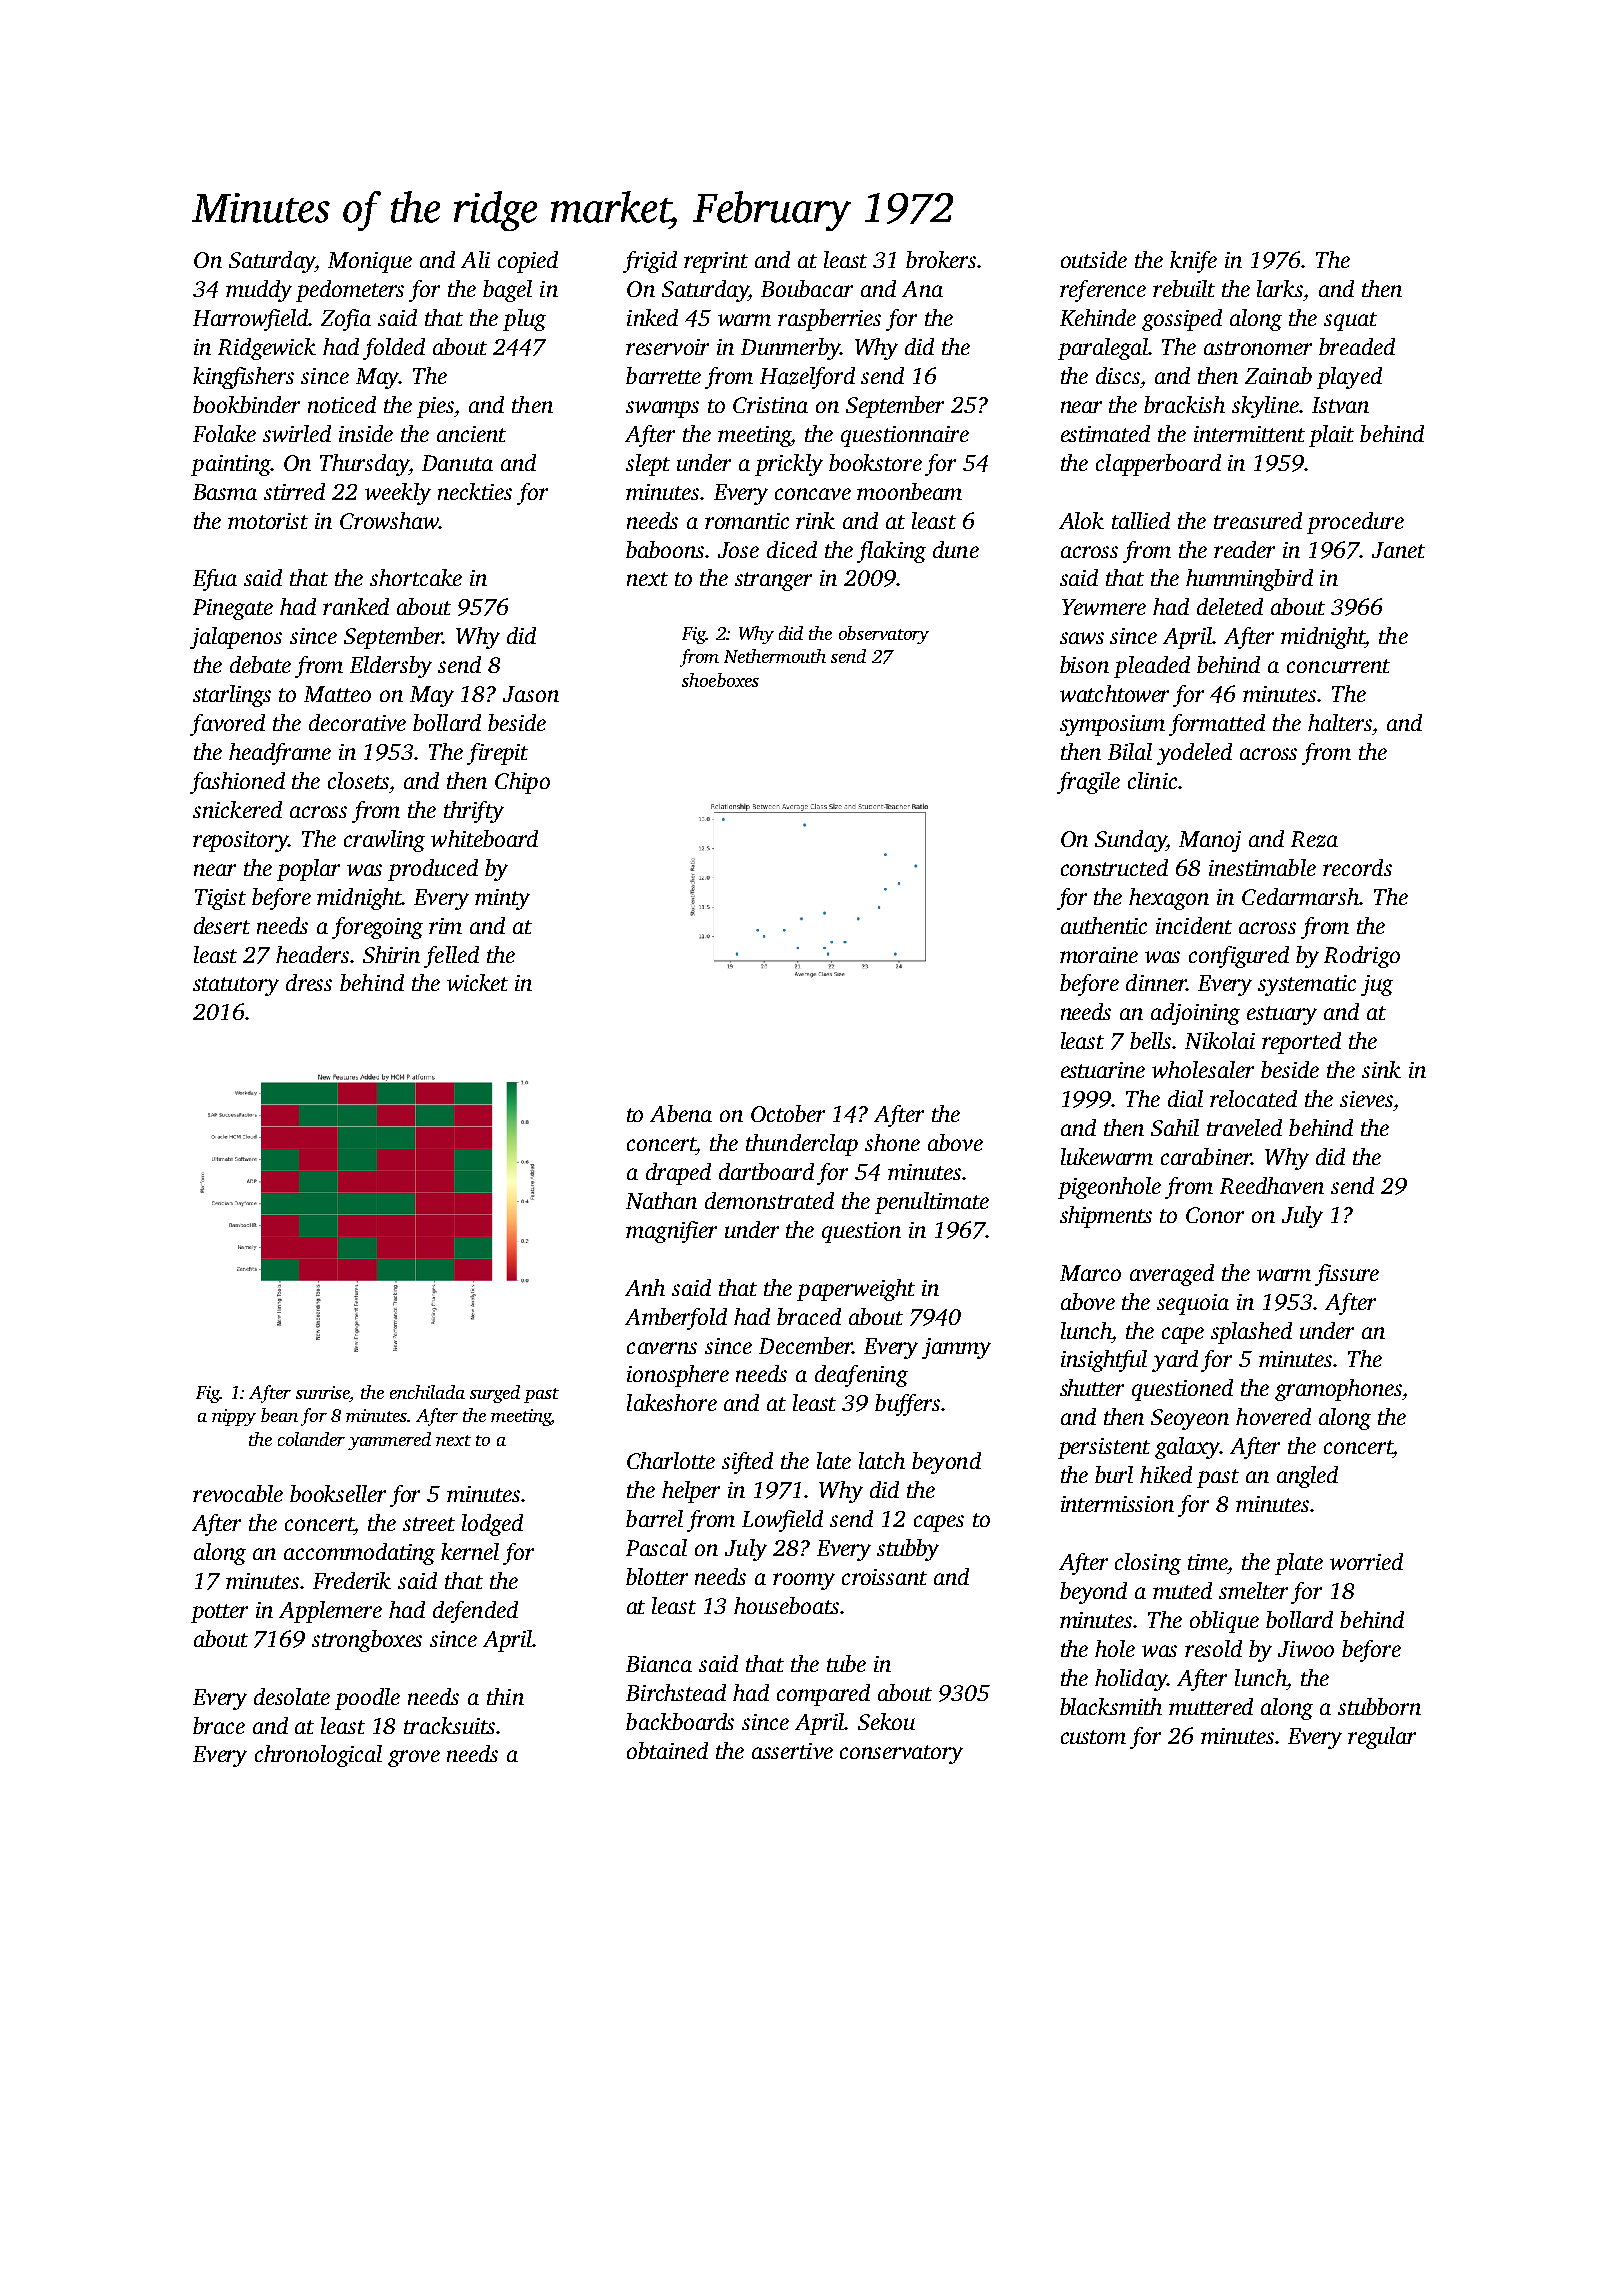  I want to click on yard, so click(1175, 1361).
